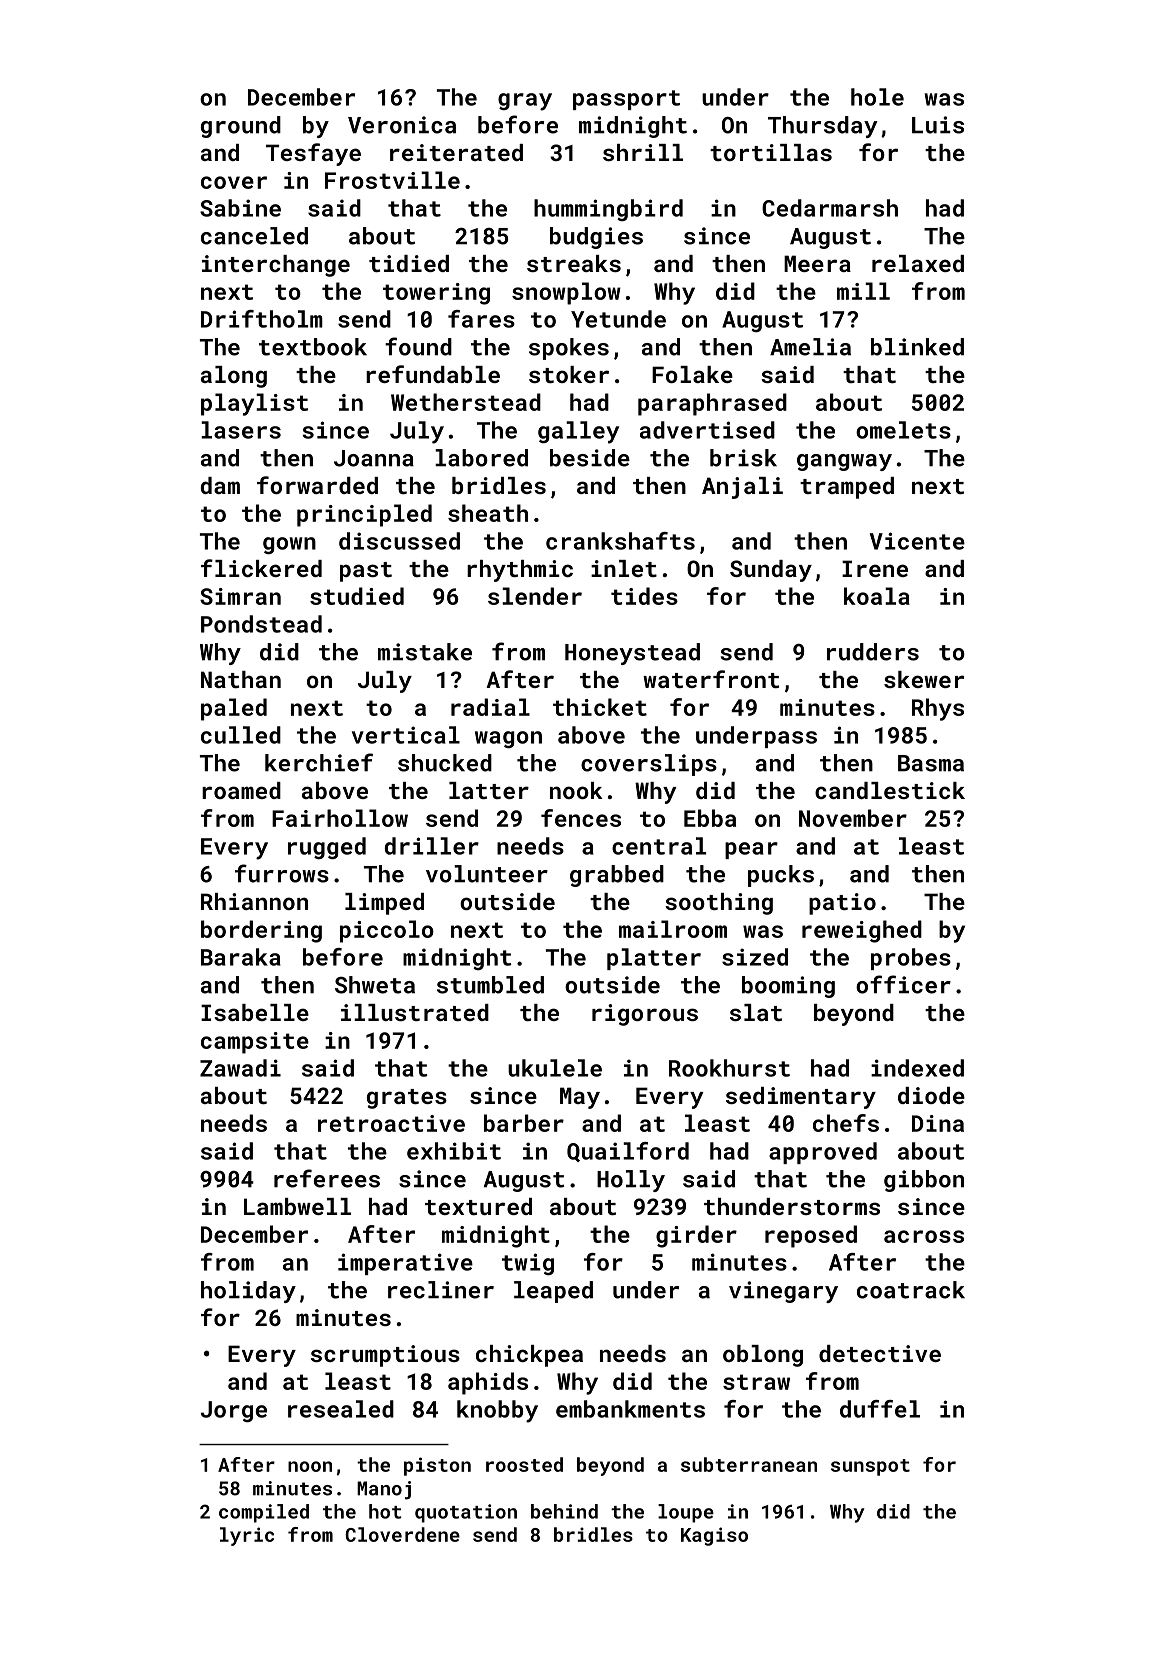  I want to click on quotation, so click(466, 1513).
